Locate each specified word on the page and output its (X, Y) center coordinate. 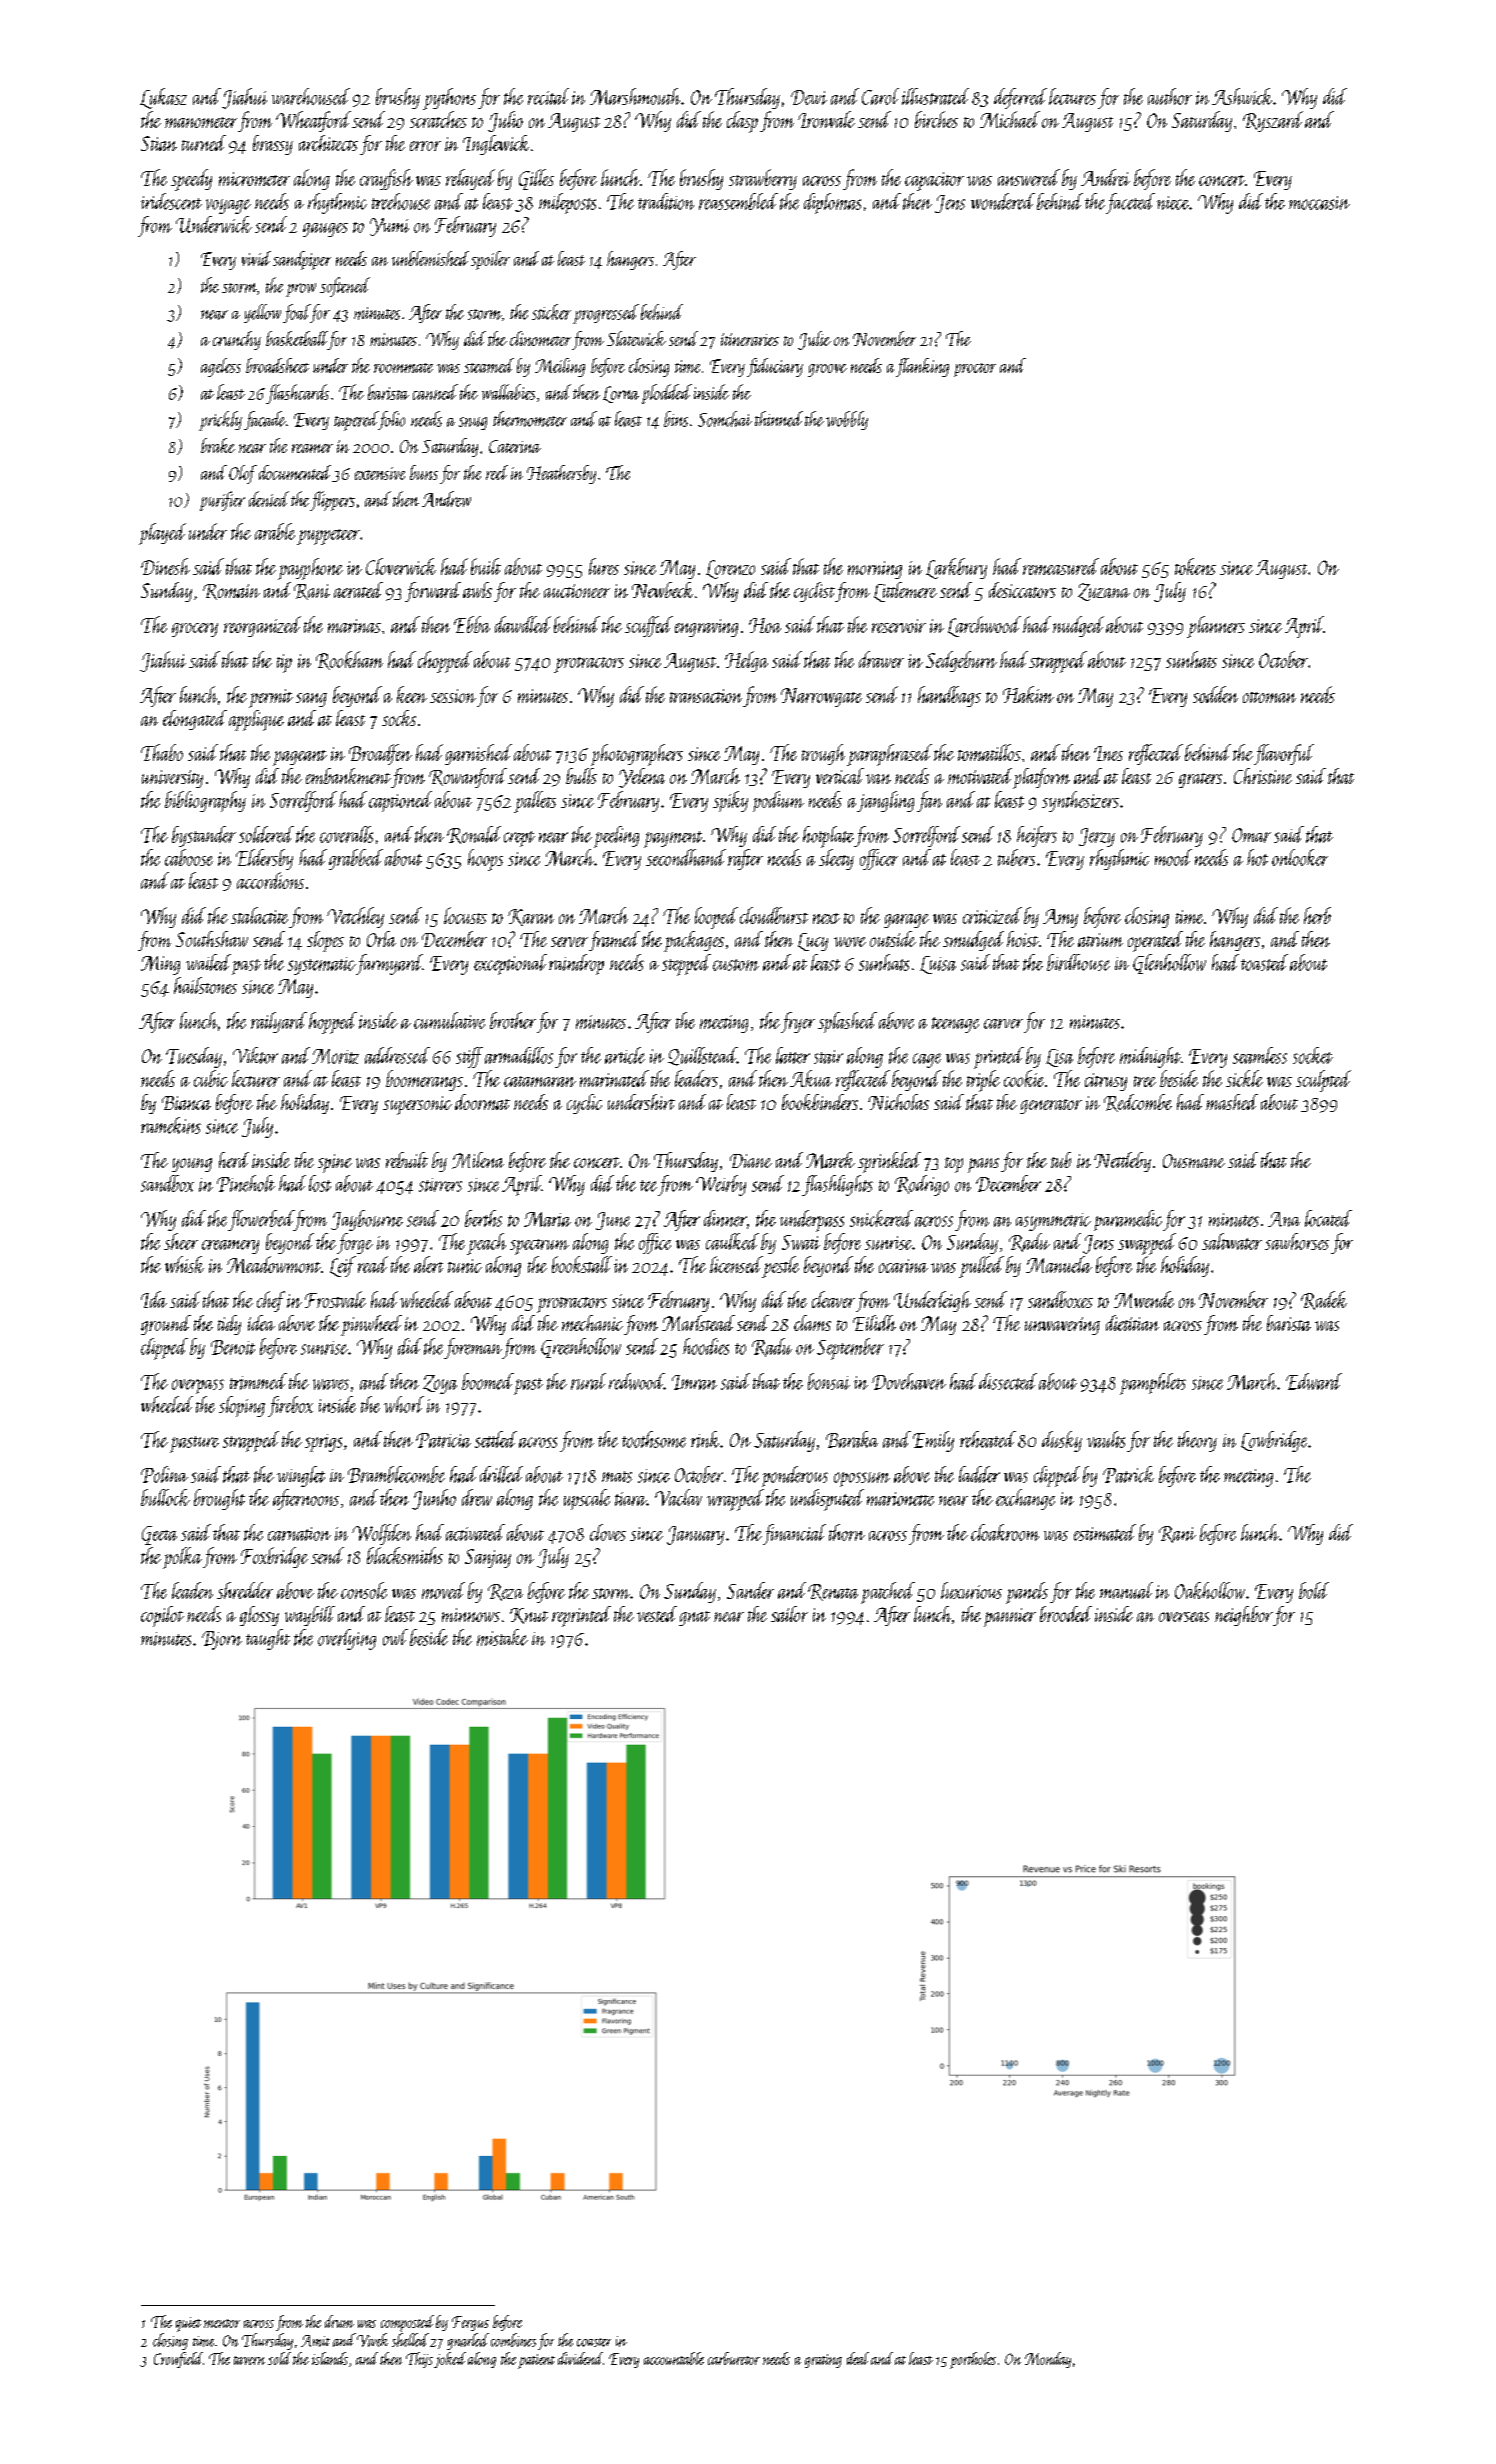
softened (345, 287)
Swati (801, 1242)
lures (604, 566)
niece (1173, 203)
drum (339, 2321)
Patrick (1128, 1474)
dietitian (1132, 1323)
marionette (900, 1499)
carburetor (734, 2358)
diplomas (832, 203)
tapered (356, 421)
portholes (973, 2360)
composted (407, 2323)
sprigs (323, 1443)
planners (1216, 627)
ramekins (171, 1125)
